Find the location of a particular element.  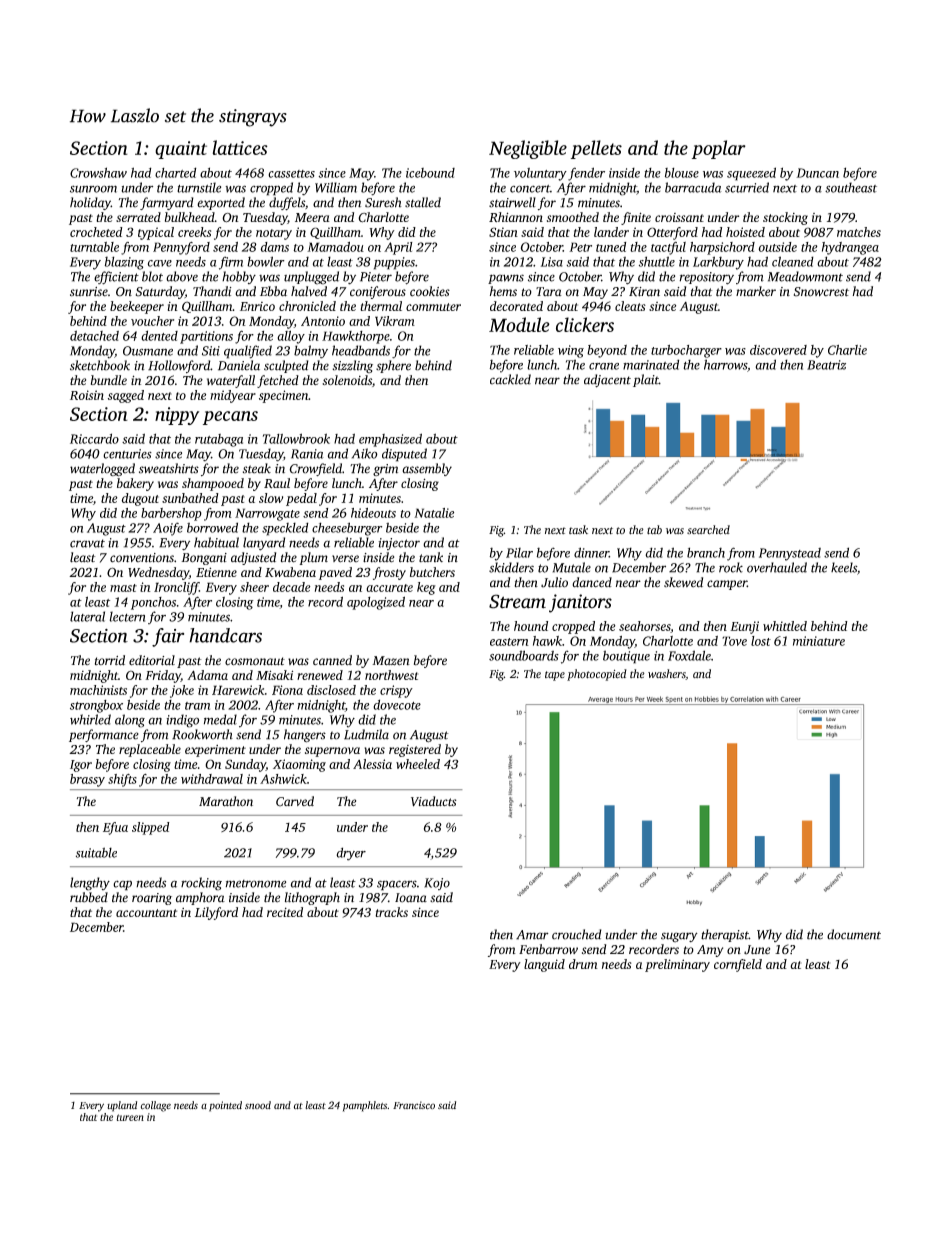

pamphlets is located at coordinates (365, 1106).
